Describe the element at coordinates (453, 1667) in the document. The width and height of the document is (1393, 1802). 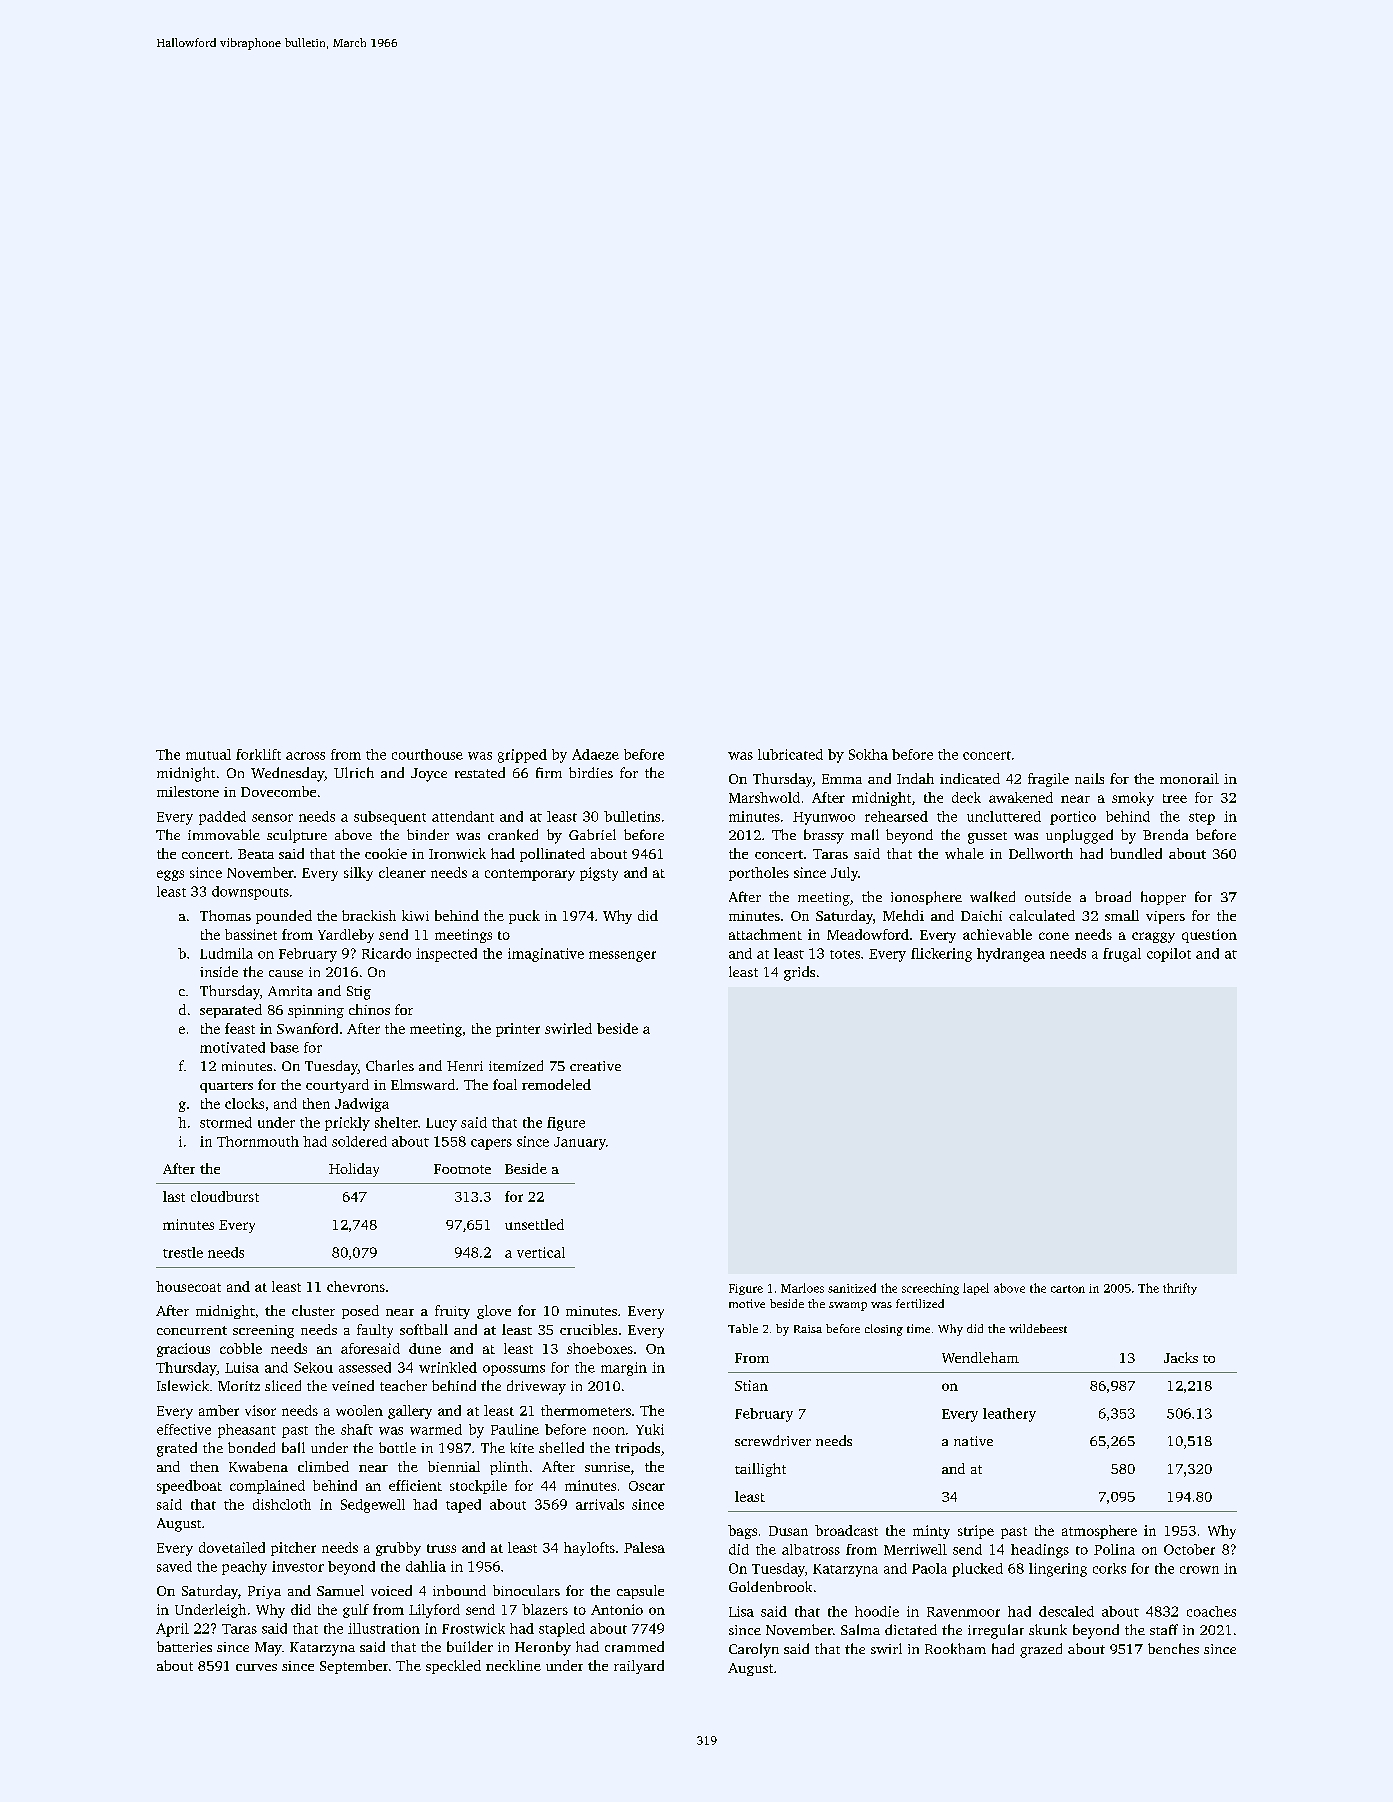
I see `speckled` at that location.
